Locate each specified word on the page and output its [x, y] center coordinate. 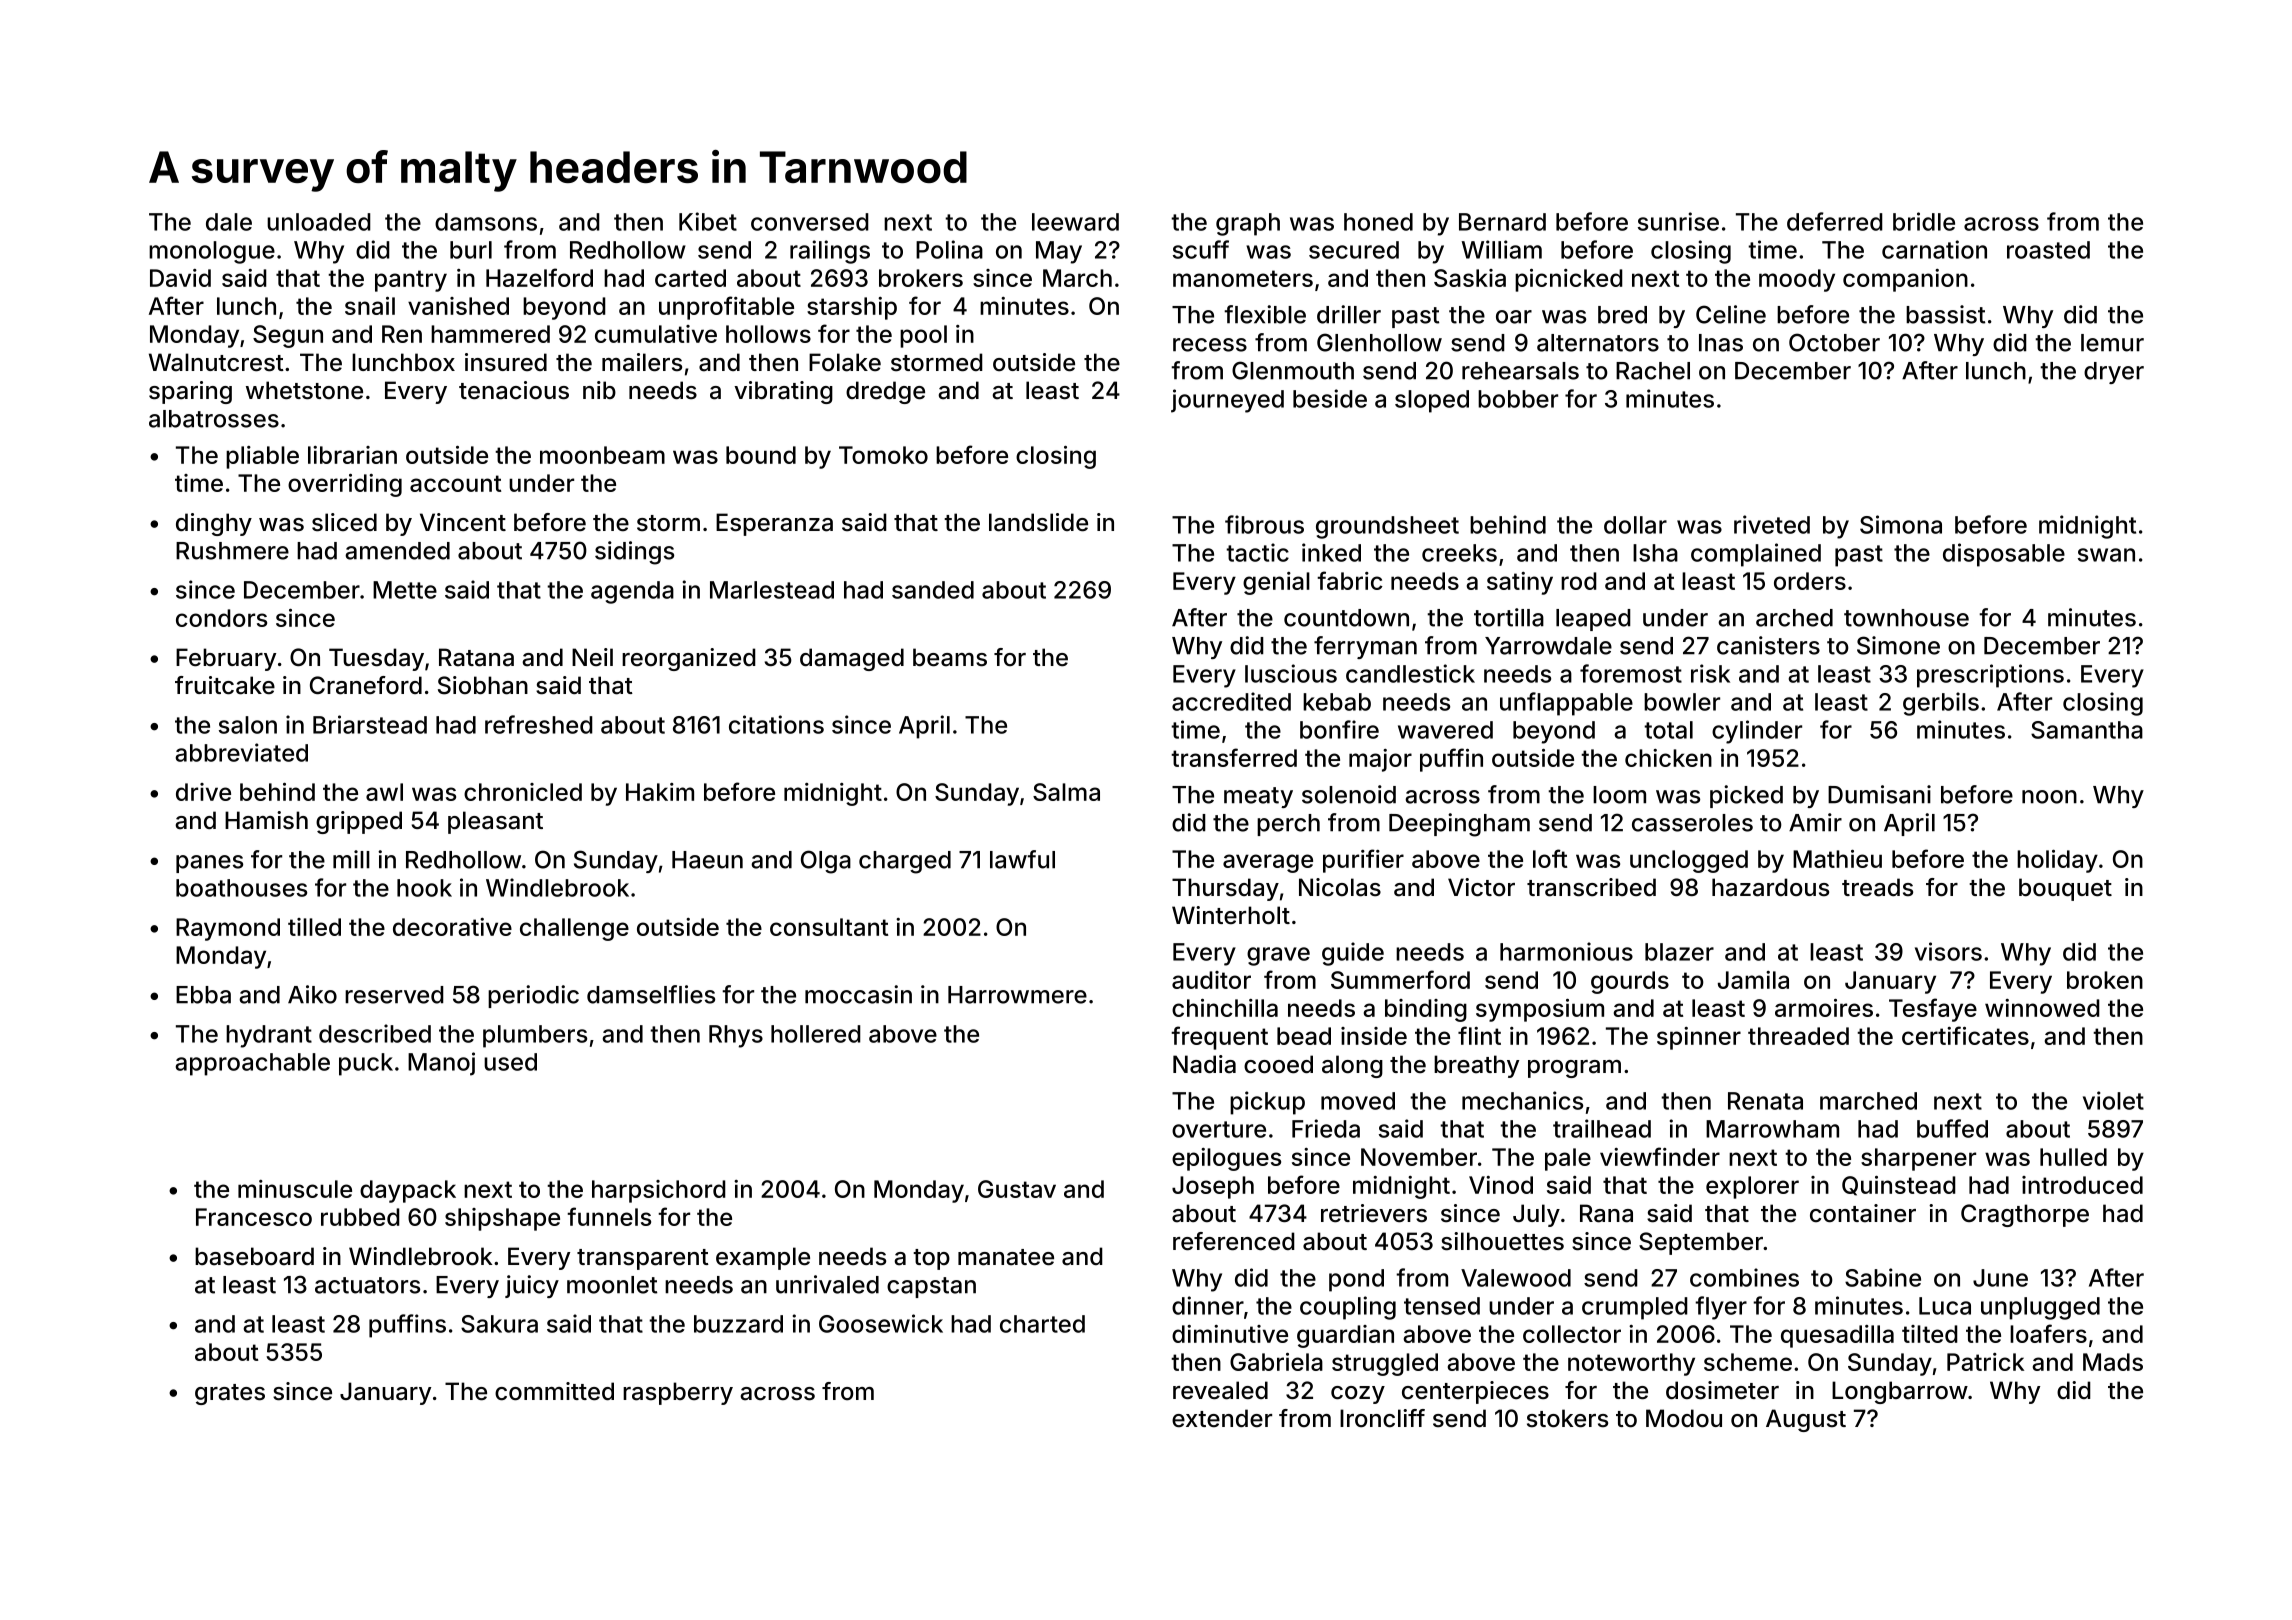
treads [1877, 887]
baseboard [254, 1256]
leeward [1075, 222]
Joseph [1213, 1187]
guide [1353, 954]
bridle [1924, 221]
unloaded [319, 222]
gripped [359, 822]
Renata [1765, 1101]
